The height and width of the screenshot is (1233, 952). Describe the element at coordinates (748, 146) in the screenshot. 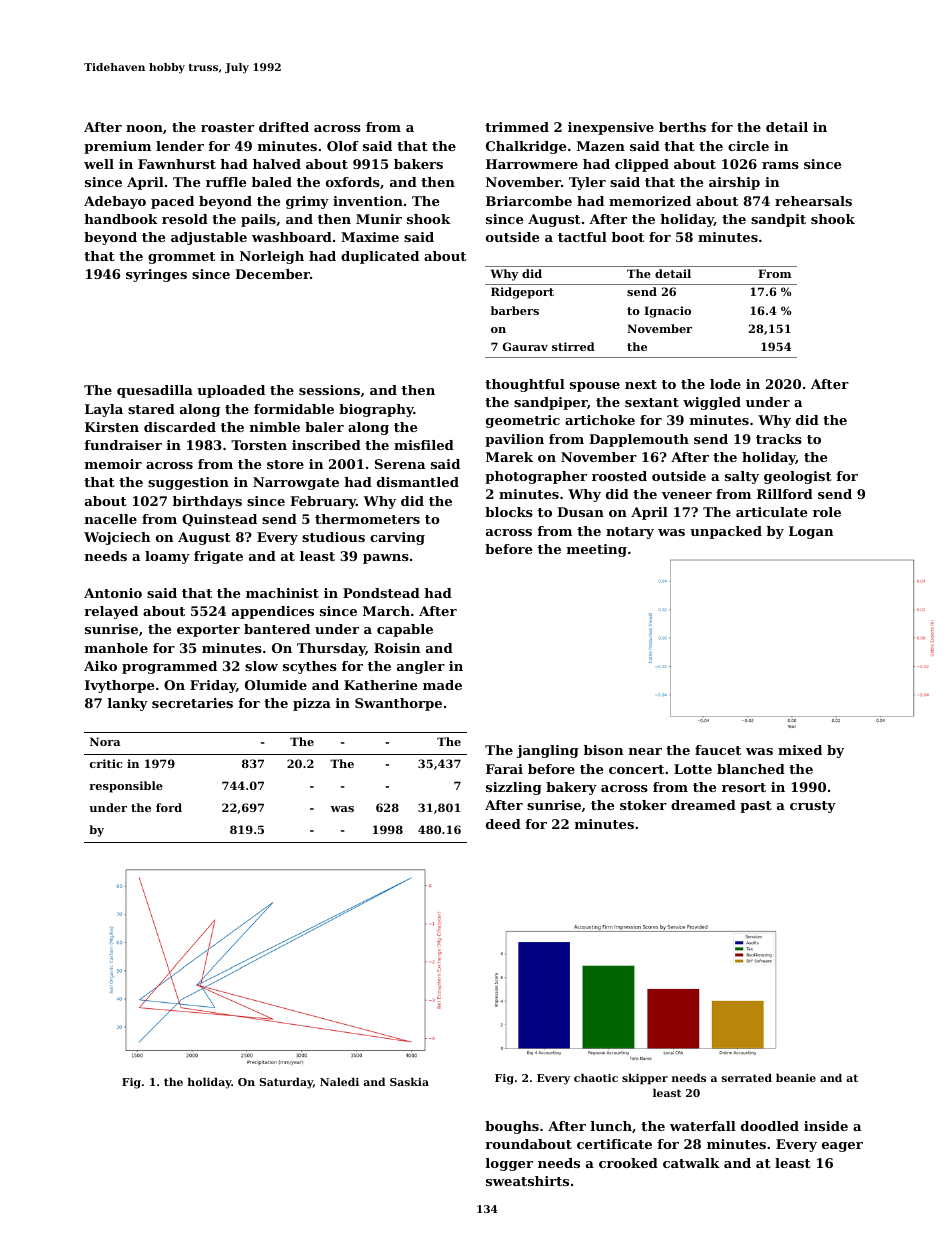

I see `circle` at that location.
